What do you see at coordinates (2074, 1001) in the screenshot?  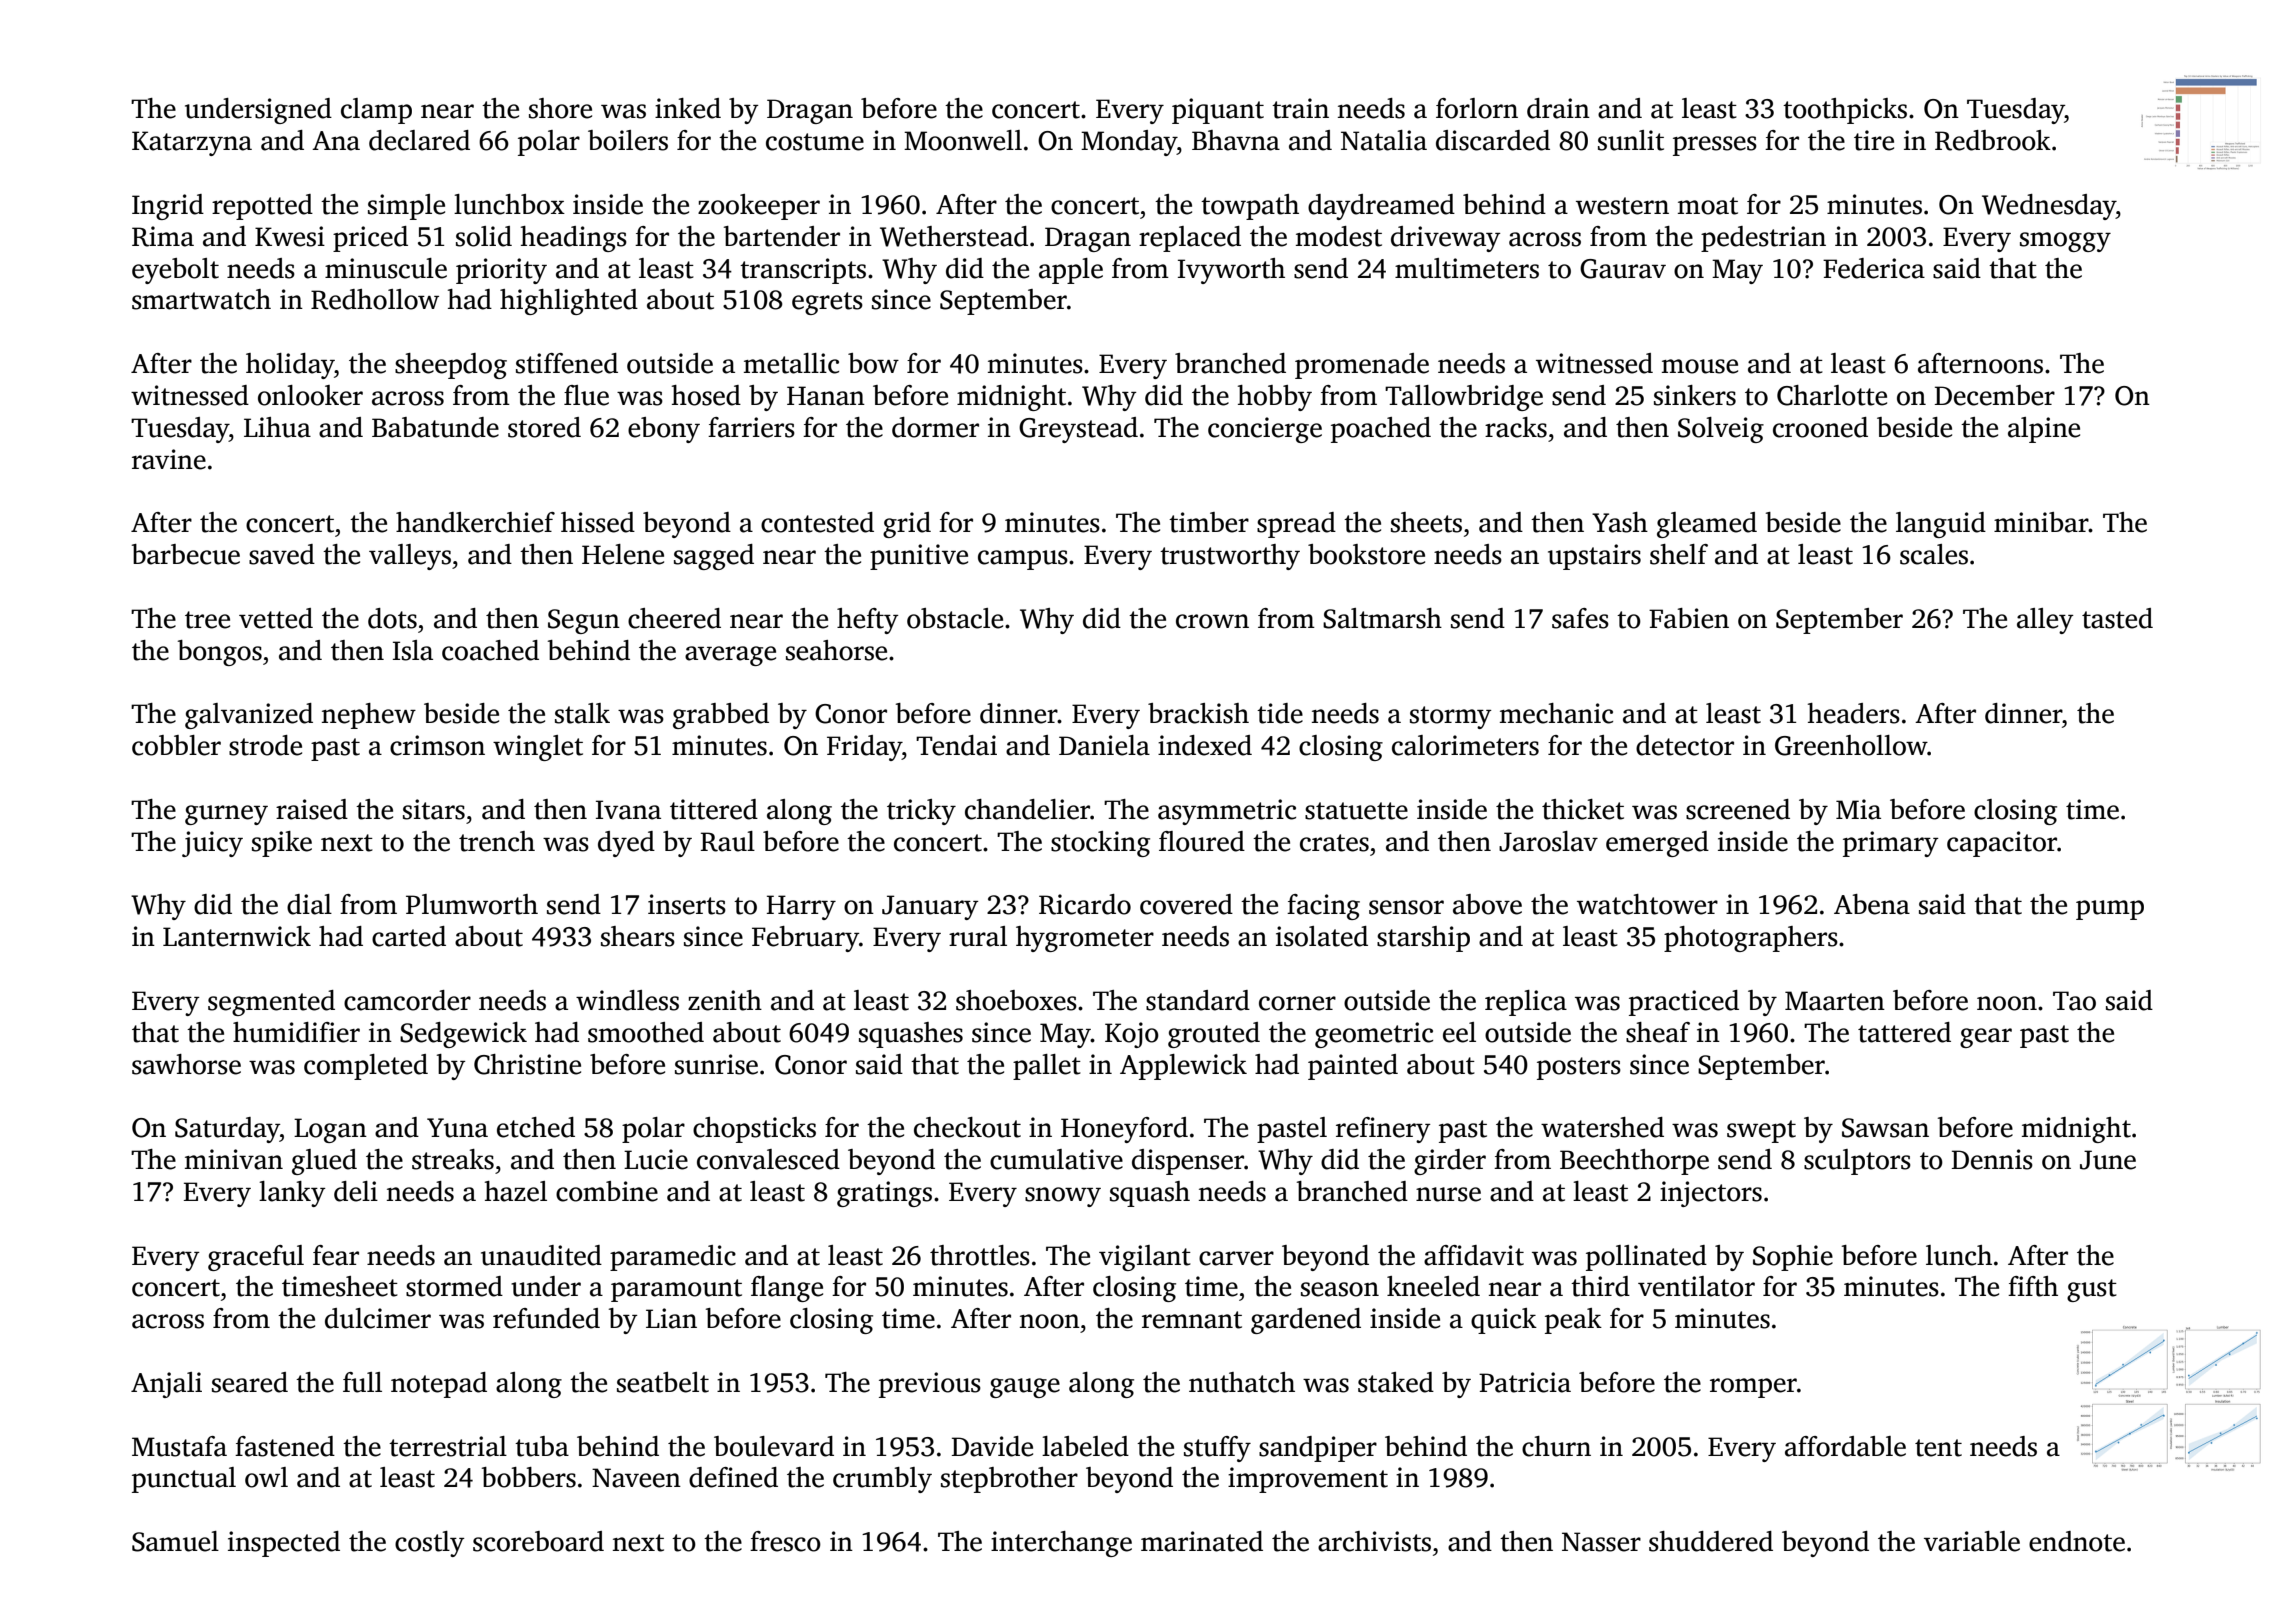 I see `Tao` at bounding box center [2074, 1001].
